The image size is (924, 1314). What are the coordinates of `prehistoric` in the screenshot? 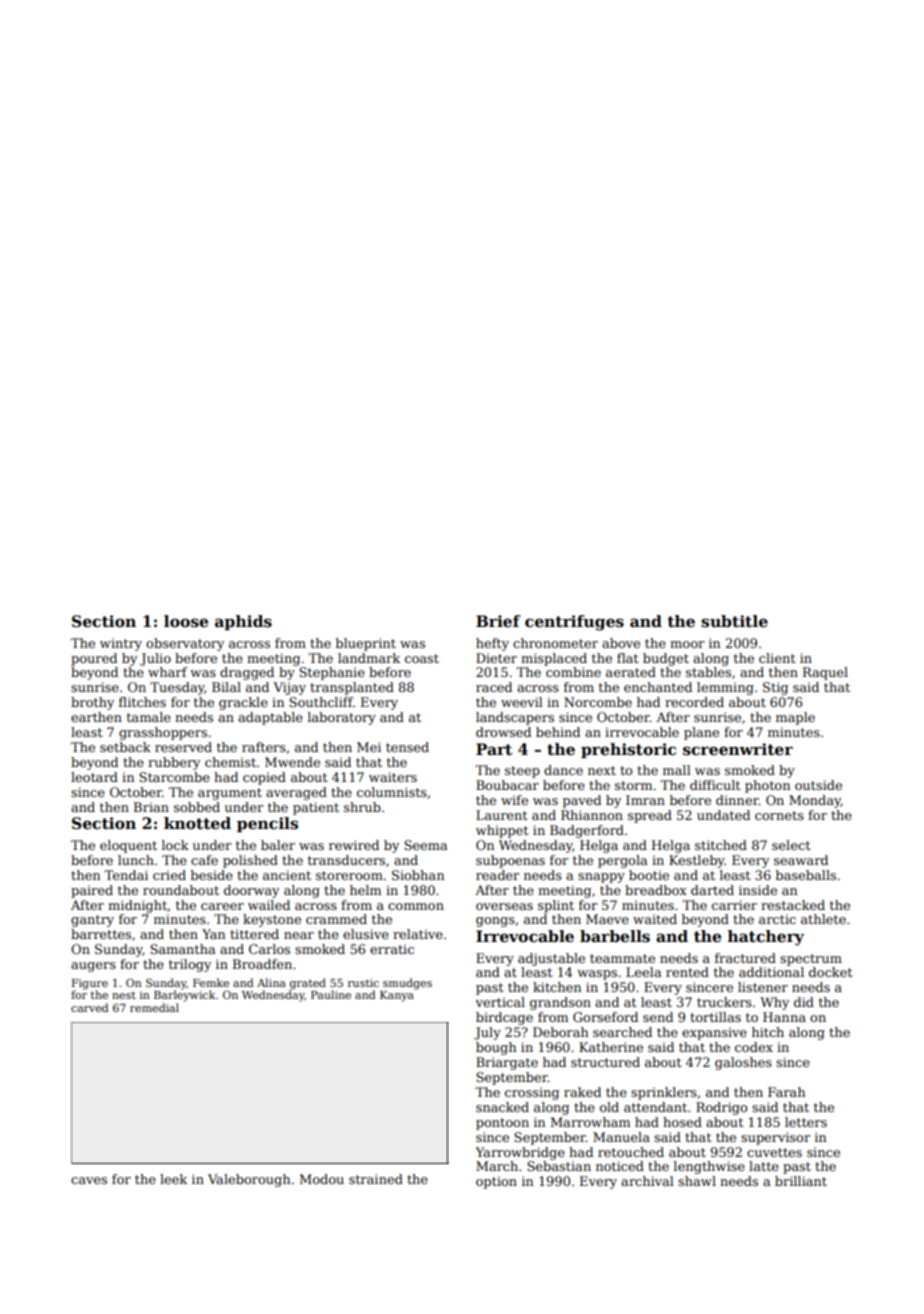 It's located at (628, 750).
